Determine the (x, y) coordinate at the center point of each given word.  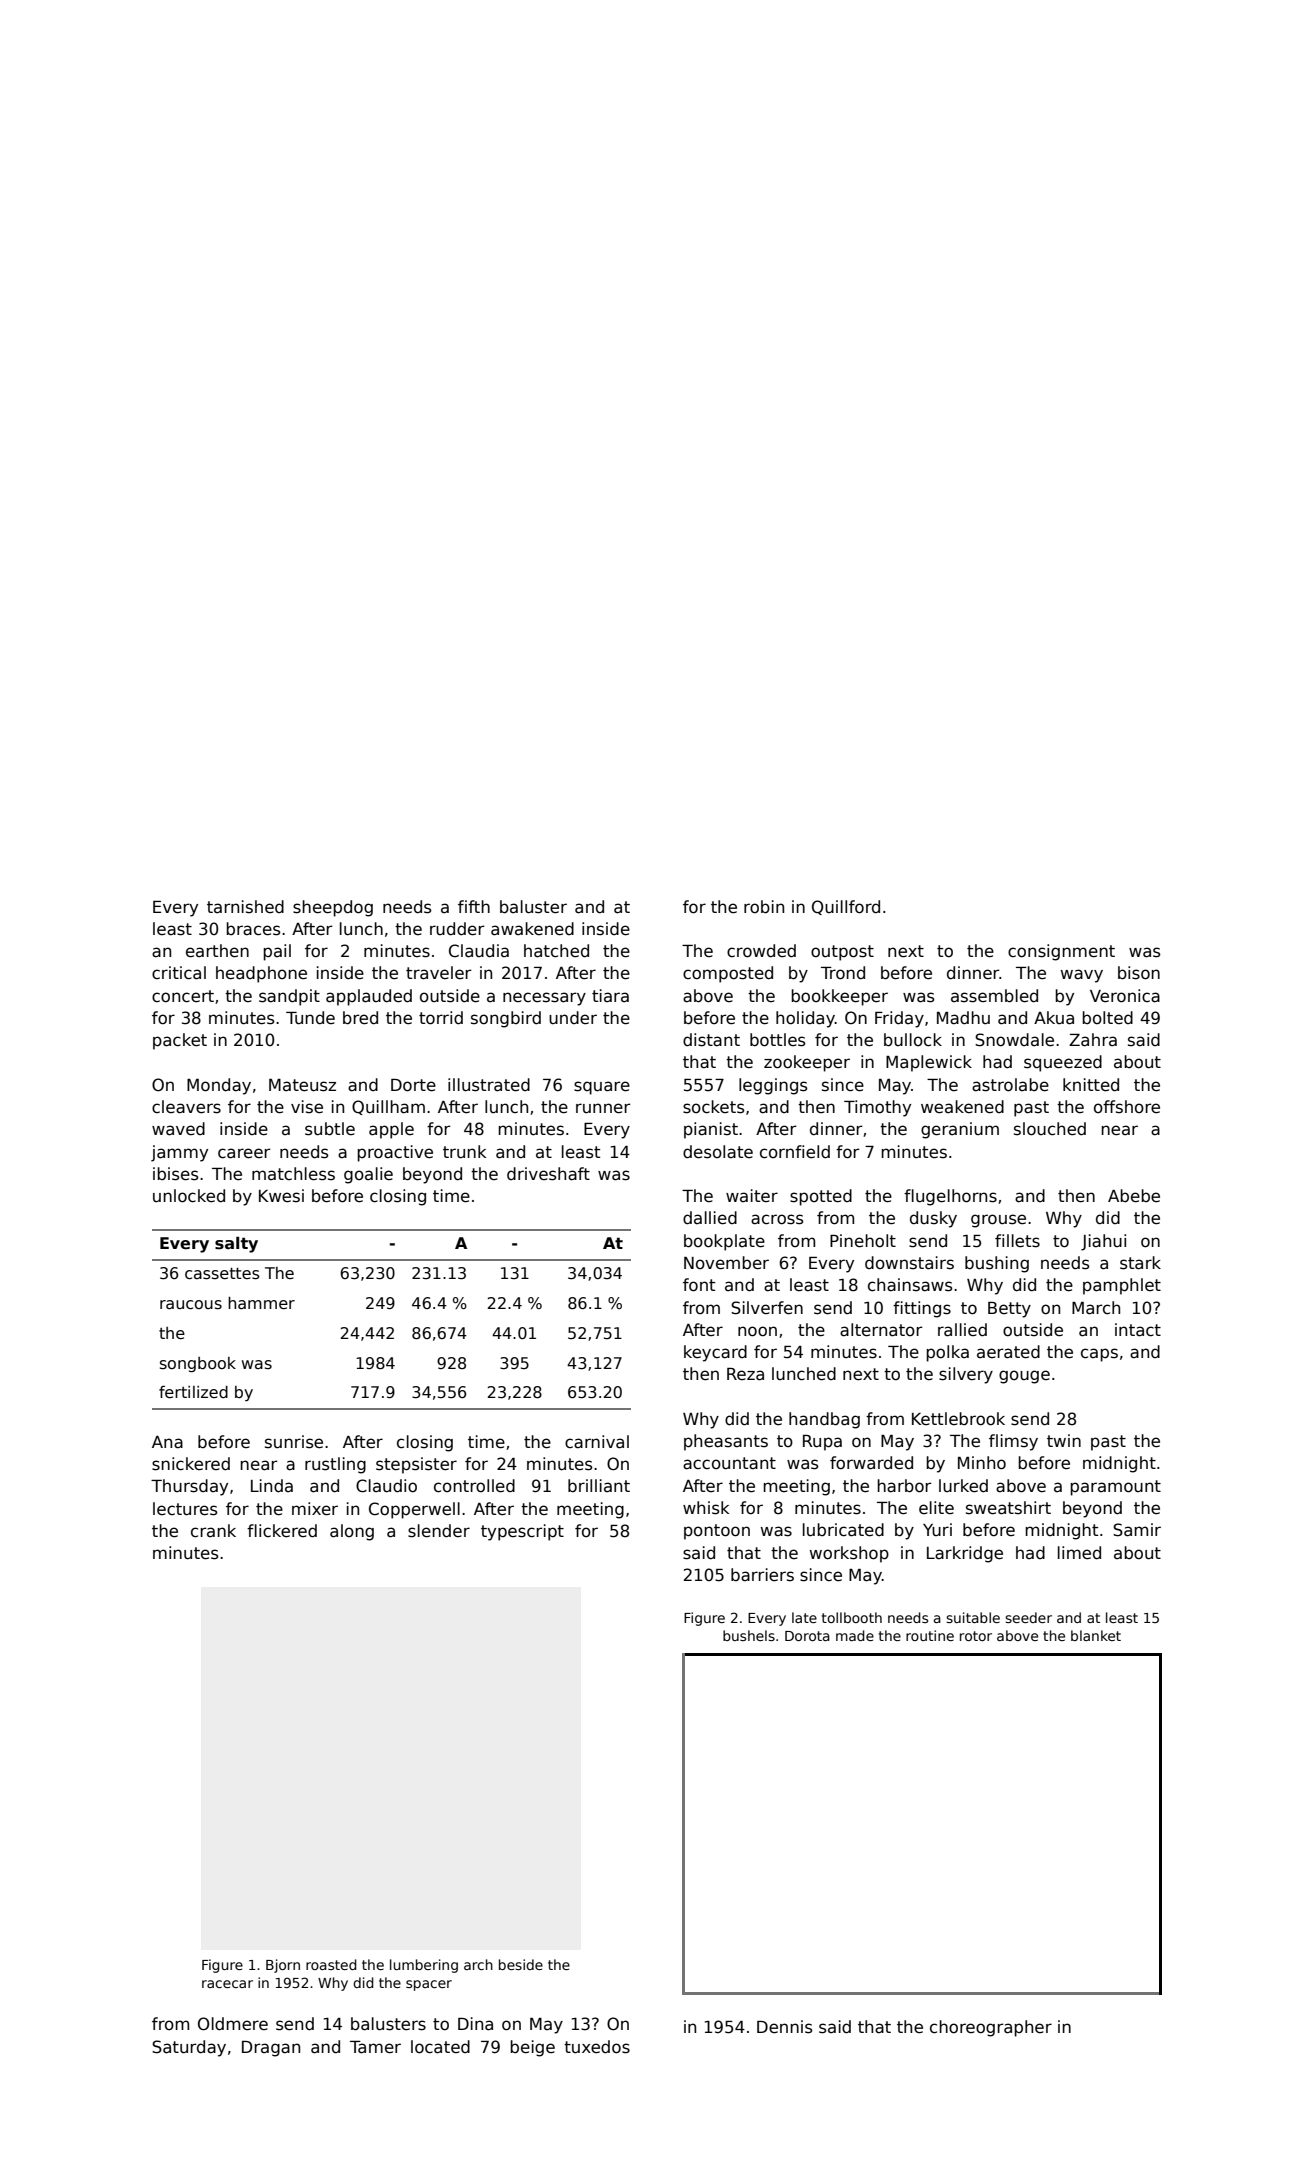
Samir (1137, 1530)
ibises (176, 1174)
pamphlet (1122, 1286)
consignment (1061, 952)
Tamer (375, 2047)
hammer (261, 1303)
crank (213, 1531)
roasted (331, 1964)
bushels (749, 1635)
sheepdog (333, 908)
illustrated (489, 1085)
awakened (532, 929)
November (726, 1263)
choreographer (991, 2028)
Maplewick (929, 1063)
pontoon (717, 1532)
